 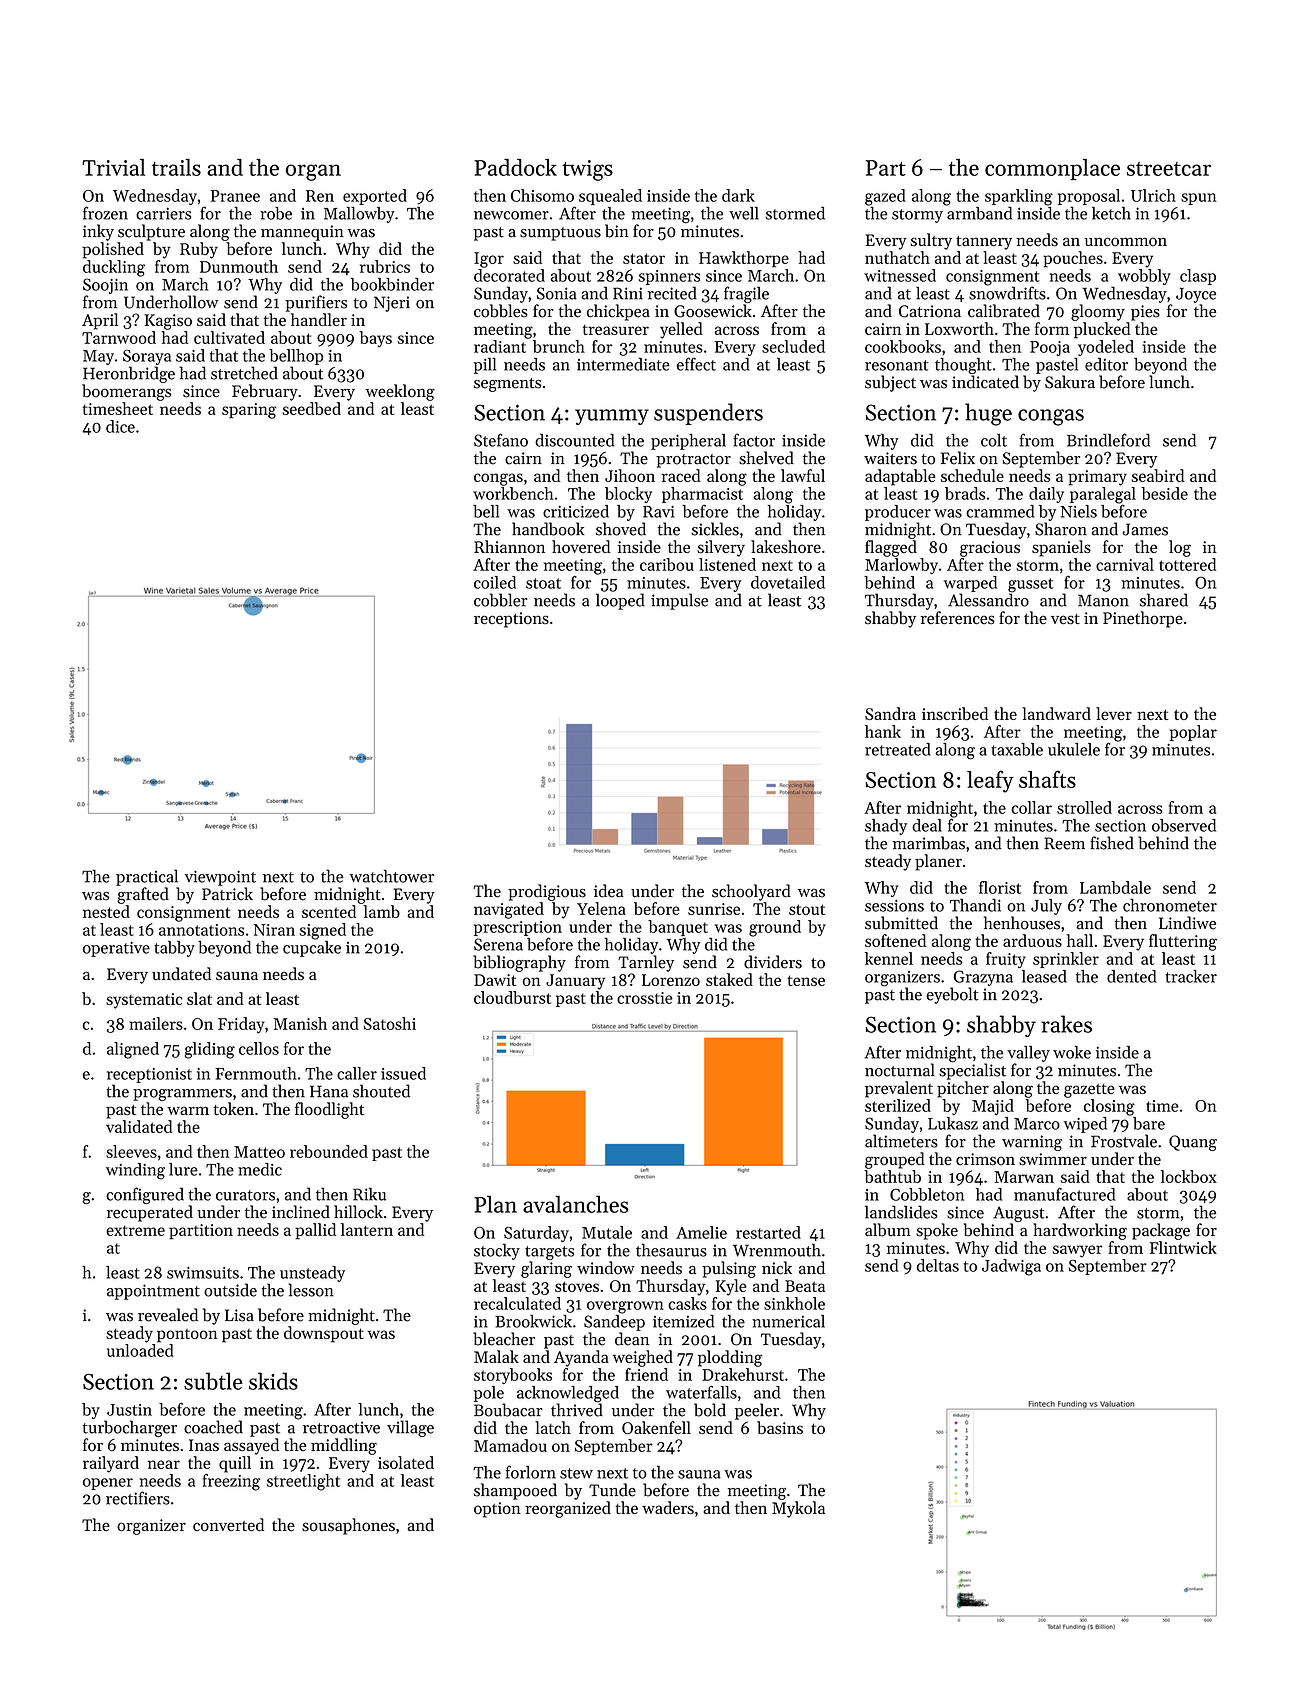 I want to click on Mykola, so click(x=798, y=1509).
